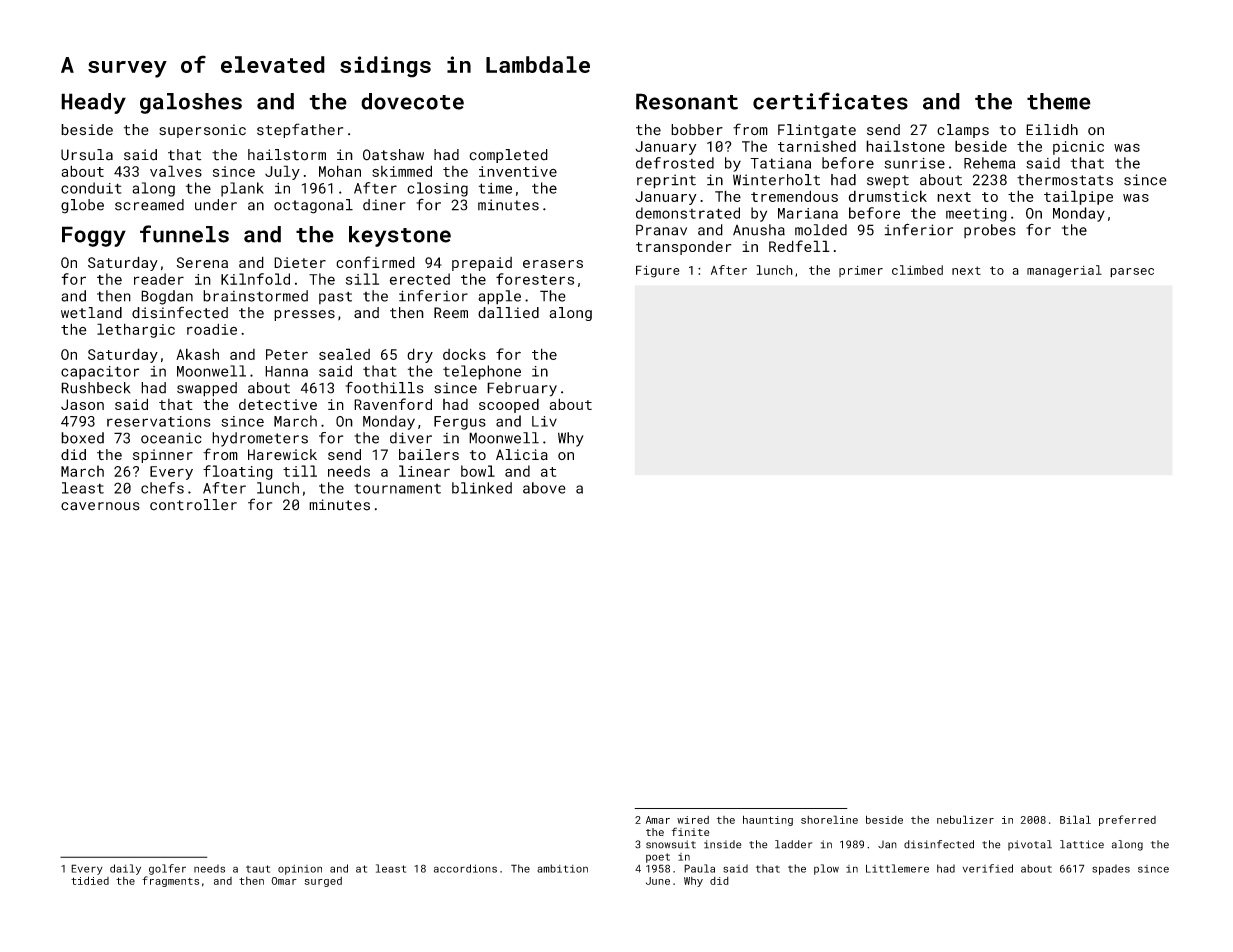  I want to click on preferred, so click(1127, 820).
